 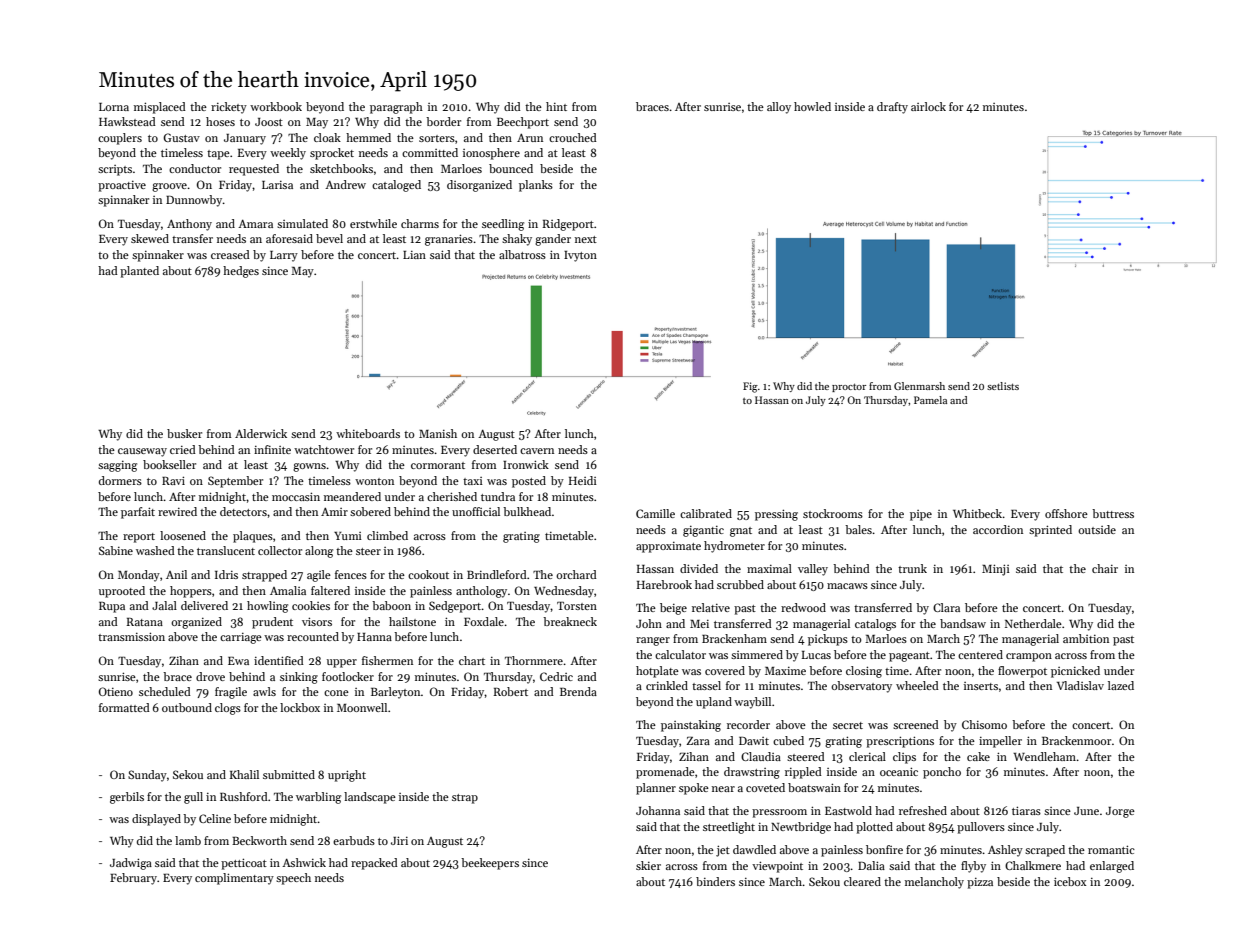 I want to click on drafty, so click(x=892, y=108).
